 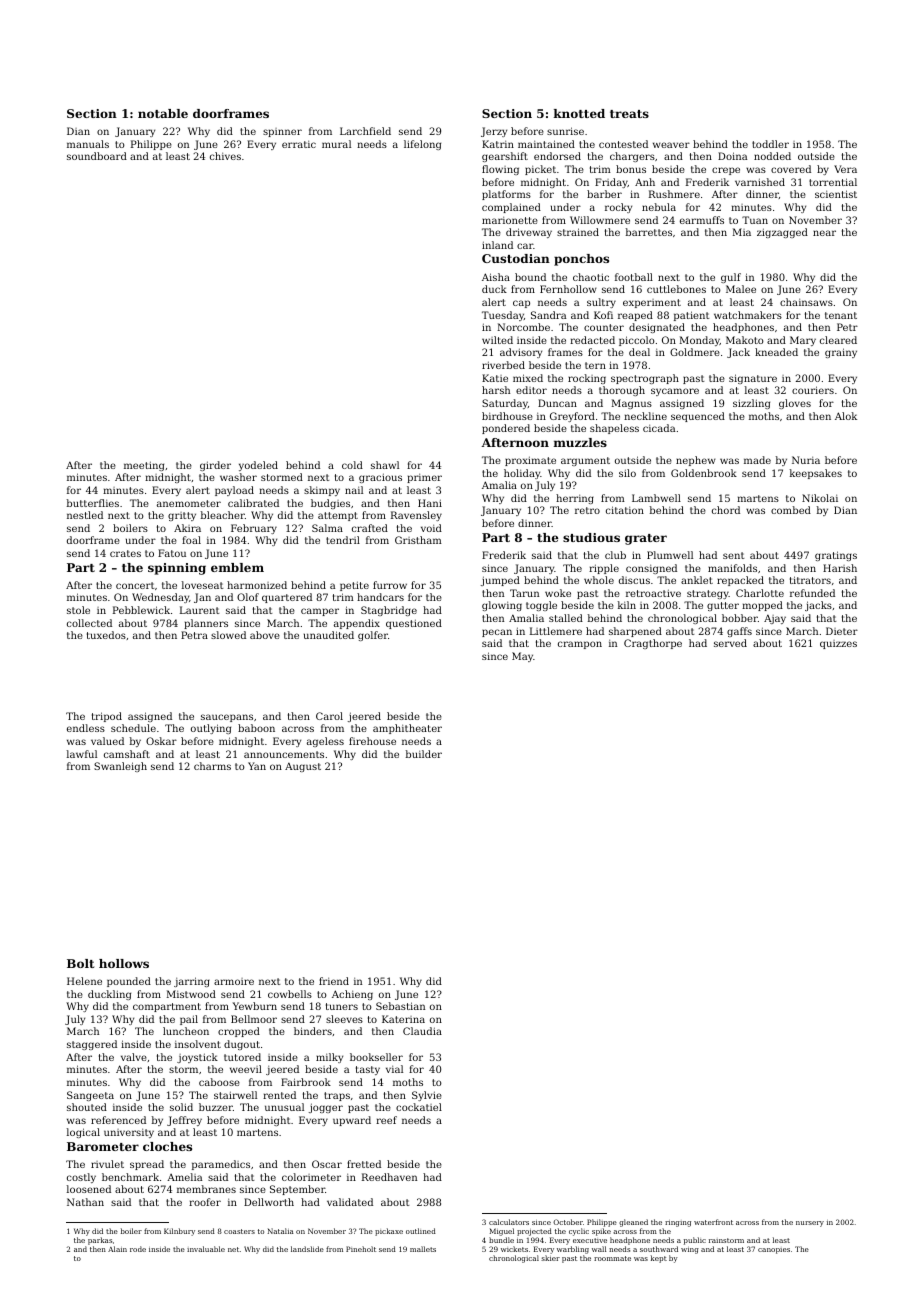 What do you see at coordinates (163, 113) in the image?
I see `notable` at bounding box center [163, 113].
